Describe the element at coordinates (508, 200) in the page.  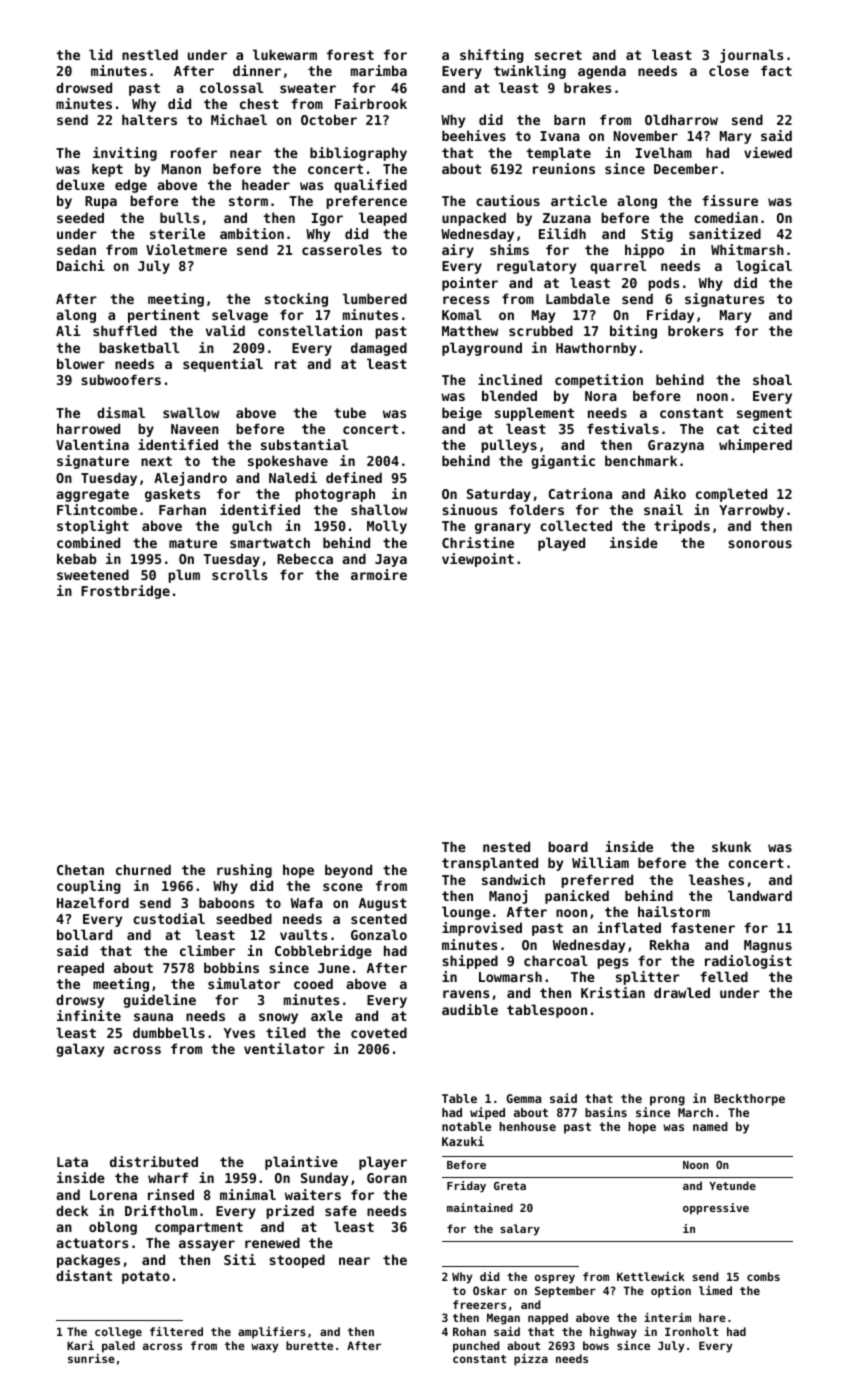
I see `cautious` at that location.
